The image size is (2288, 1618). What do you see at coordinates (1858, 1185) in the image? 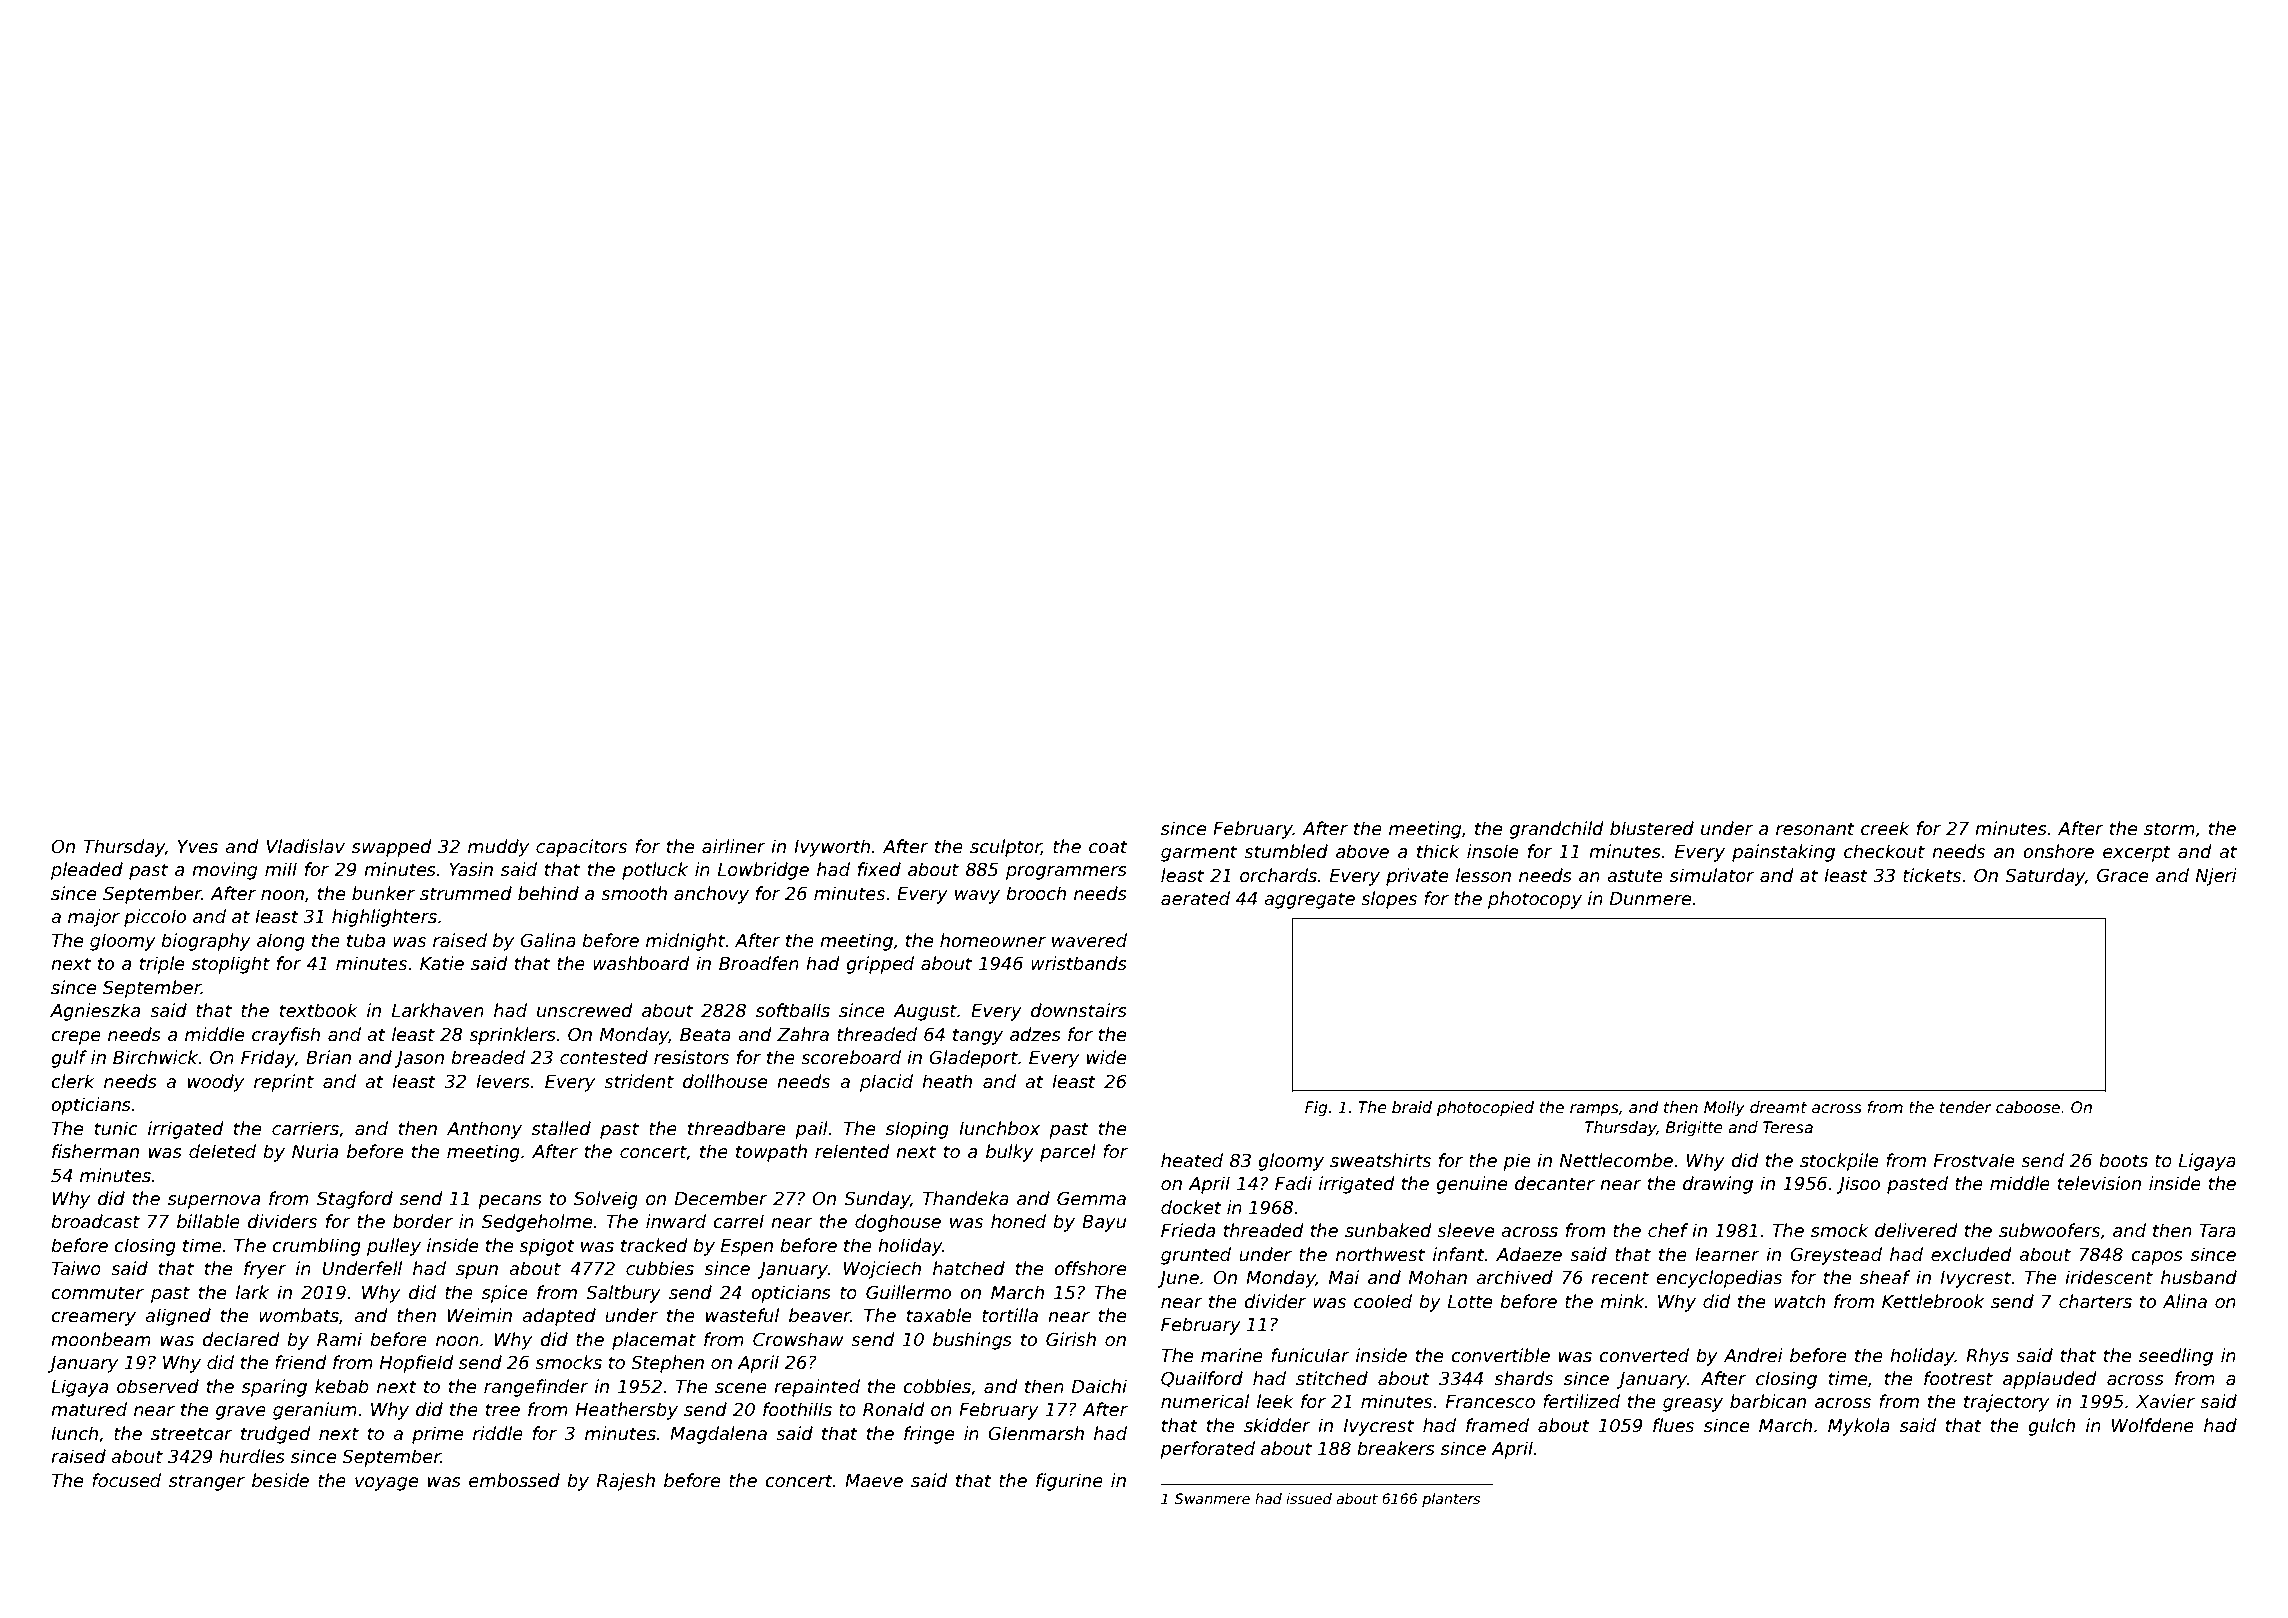
I see `Jisoo` at bounding box center [1858, 1185].
